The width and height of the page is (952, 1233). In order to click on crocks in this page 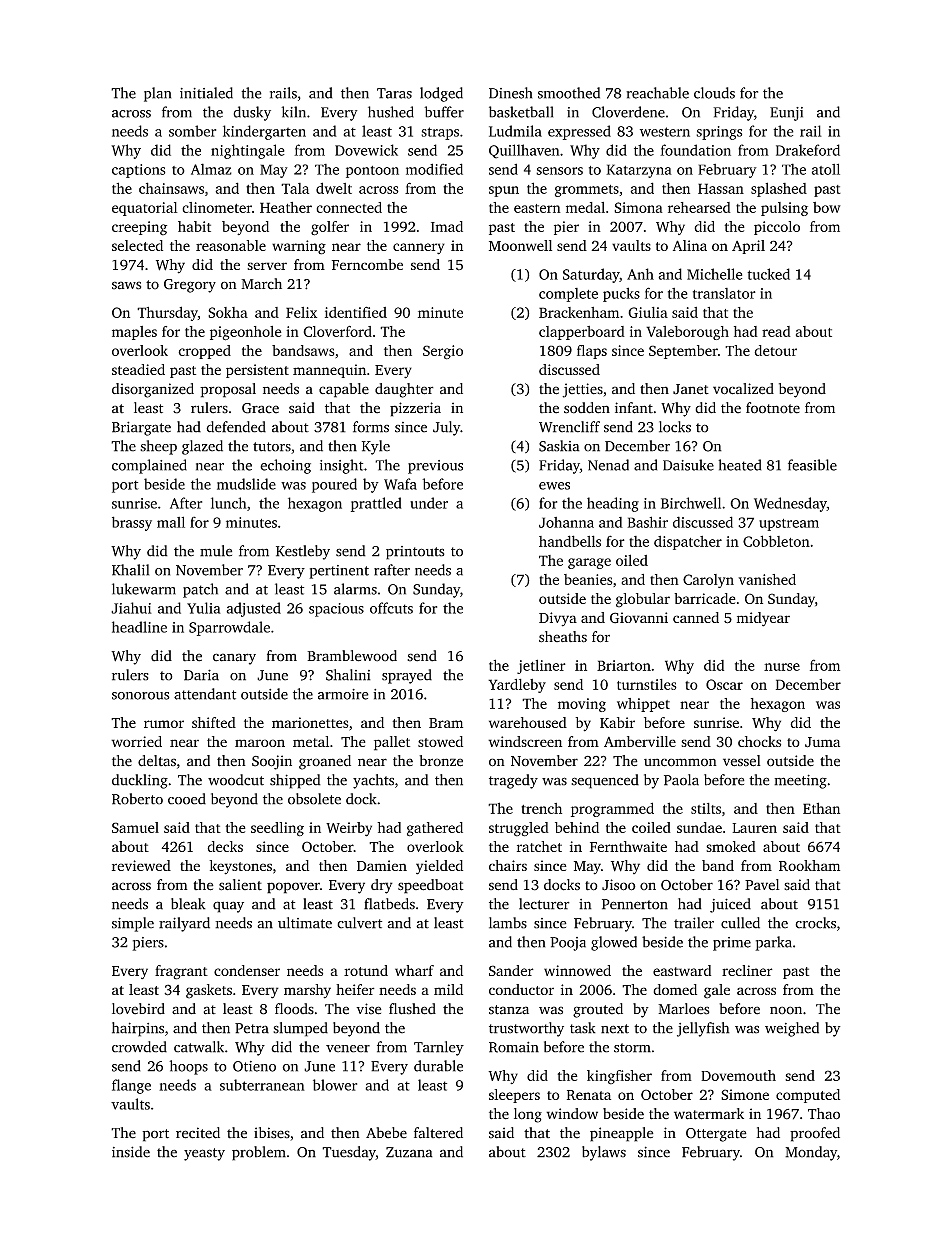, I will do `click(815, 923)`.
